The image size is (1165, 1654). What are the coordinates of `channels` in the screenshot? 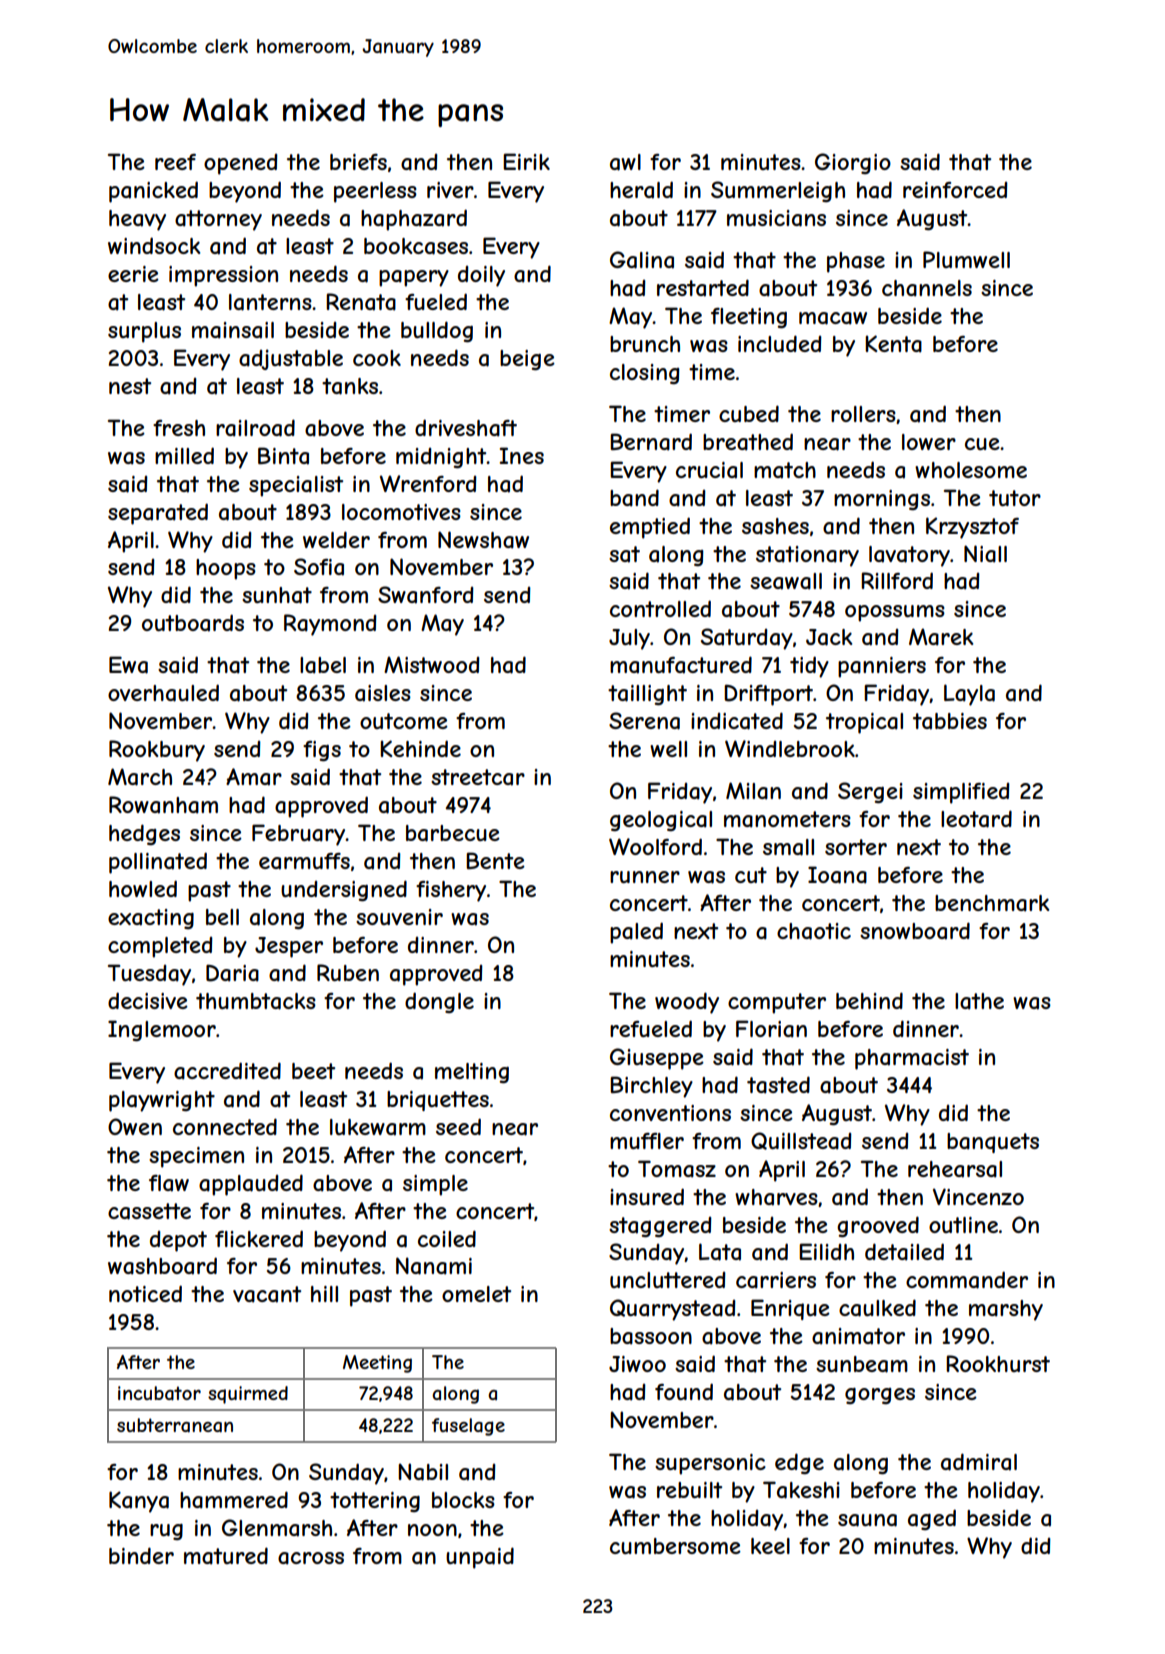 It's located at (927, 288).
